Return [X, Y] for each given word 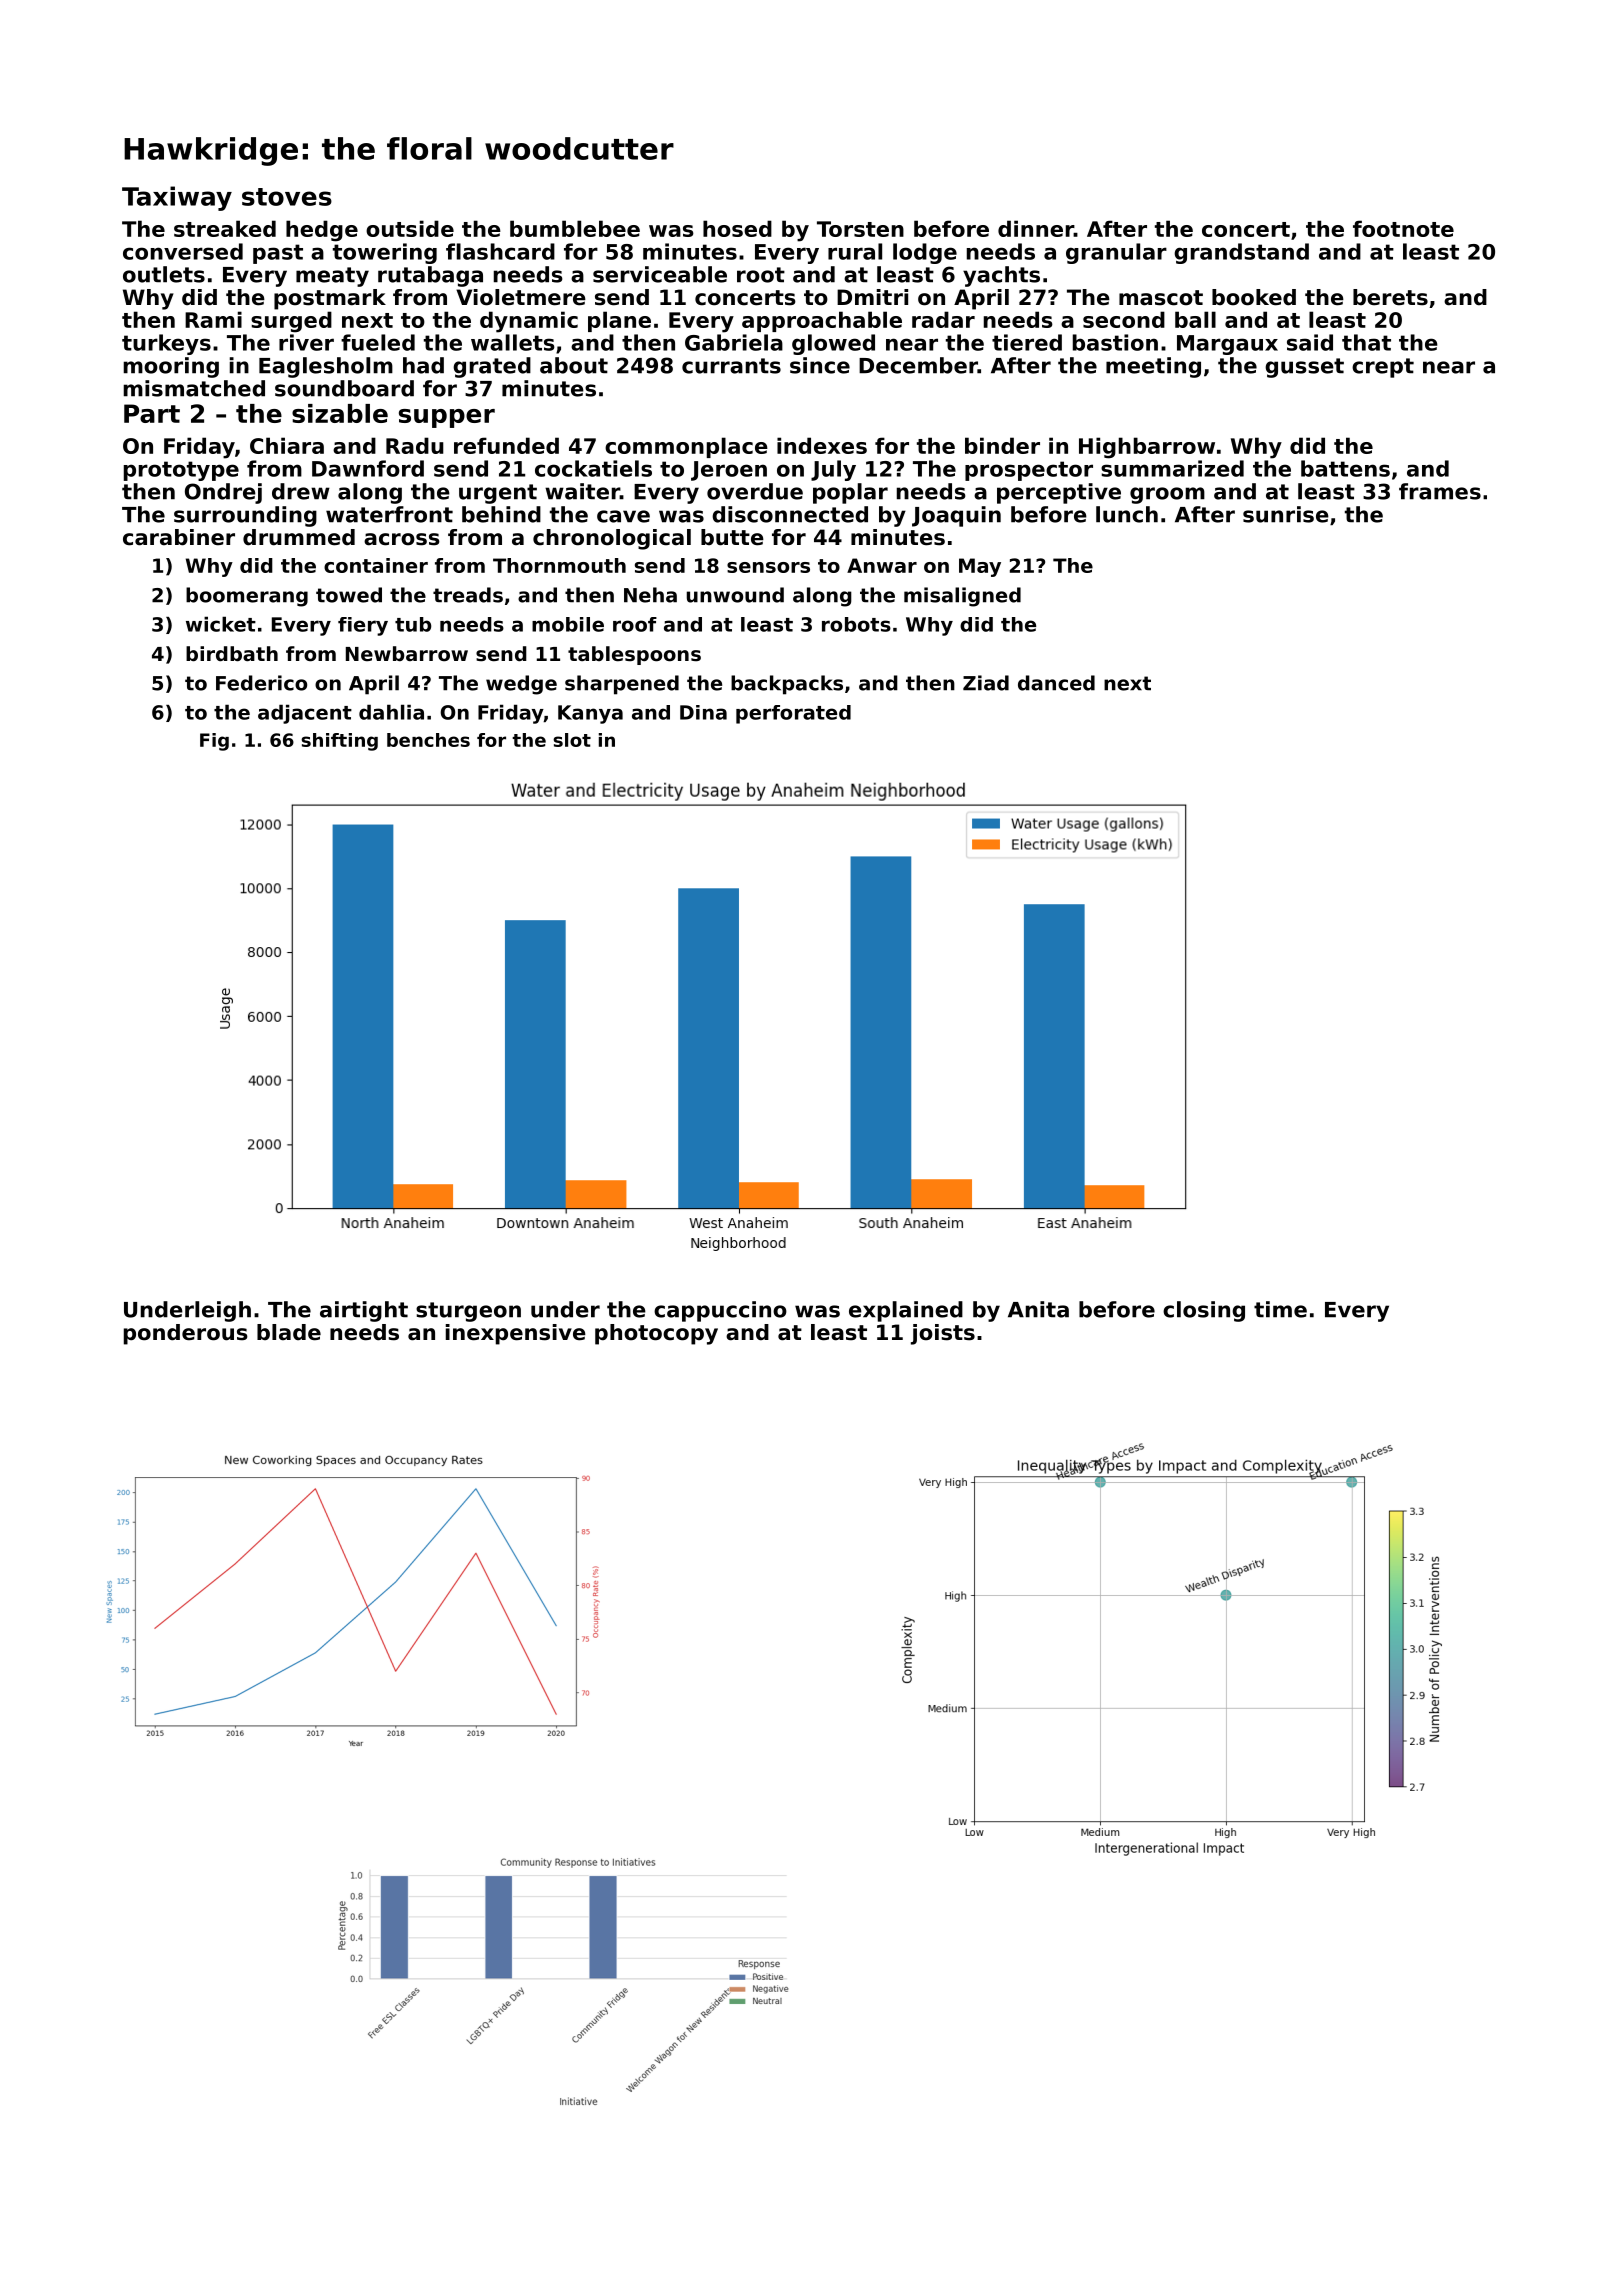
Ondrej [223, 493]
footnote [1403, 228]
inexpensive [516, 1334]
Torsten [860, 229]
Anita [1038, 1309]
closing [1204, 1311]
